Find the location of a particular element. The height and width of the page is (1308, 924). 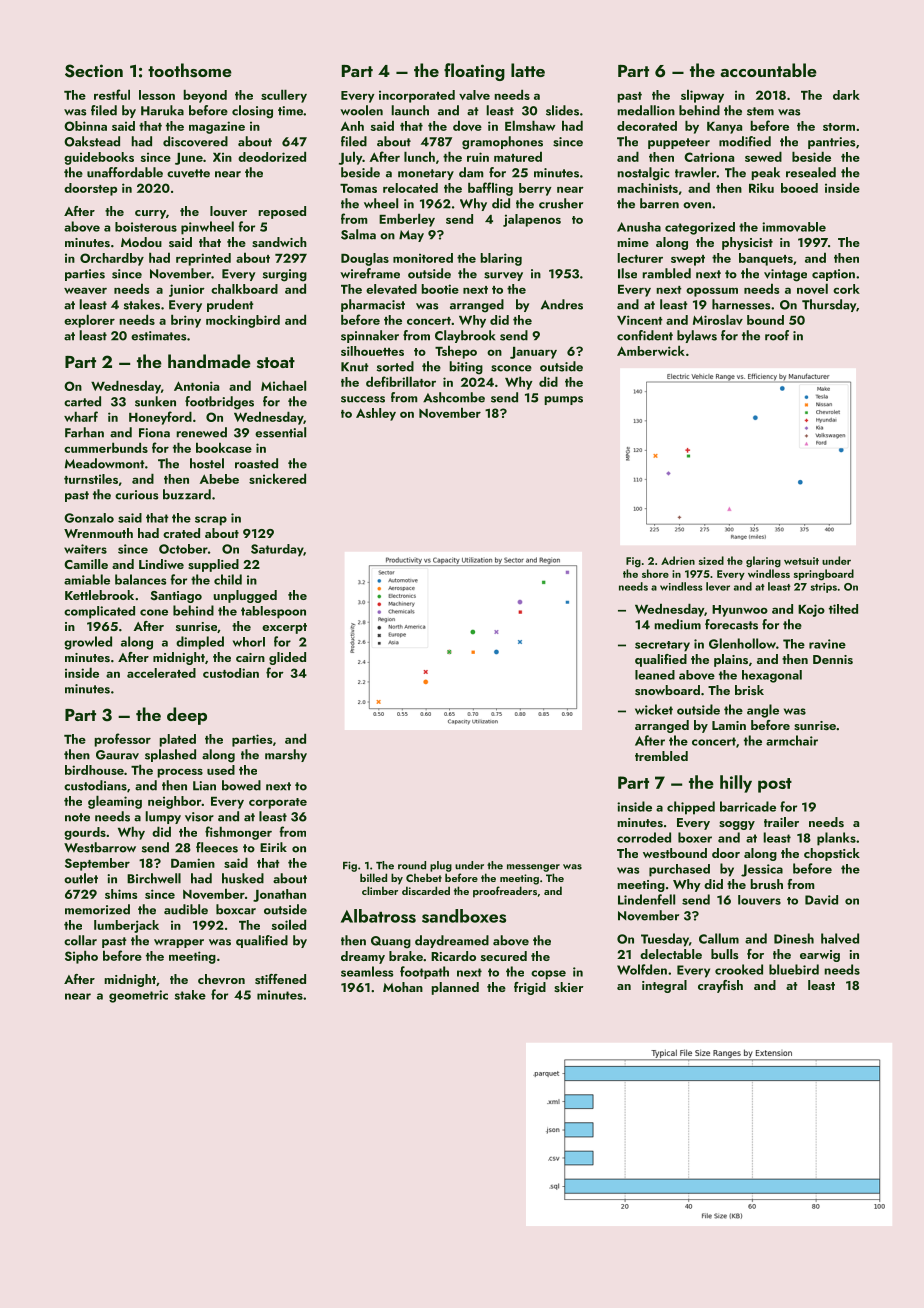

scullery is located at coordinates (284, 96).
